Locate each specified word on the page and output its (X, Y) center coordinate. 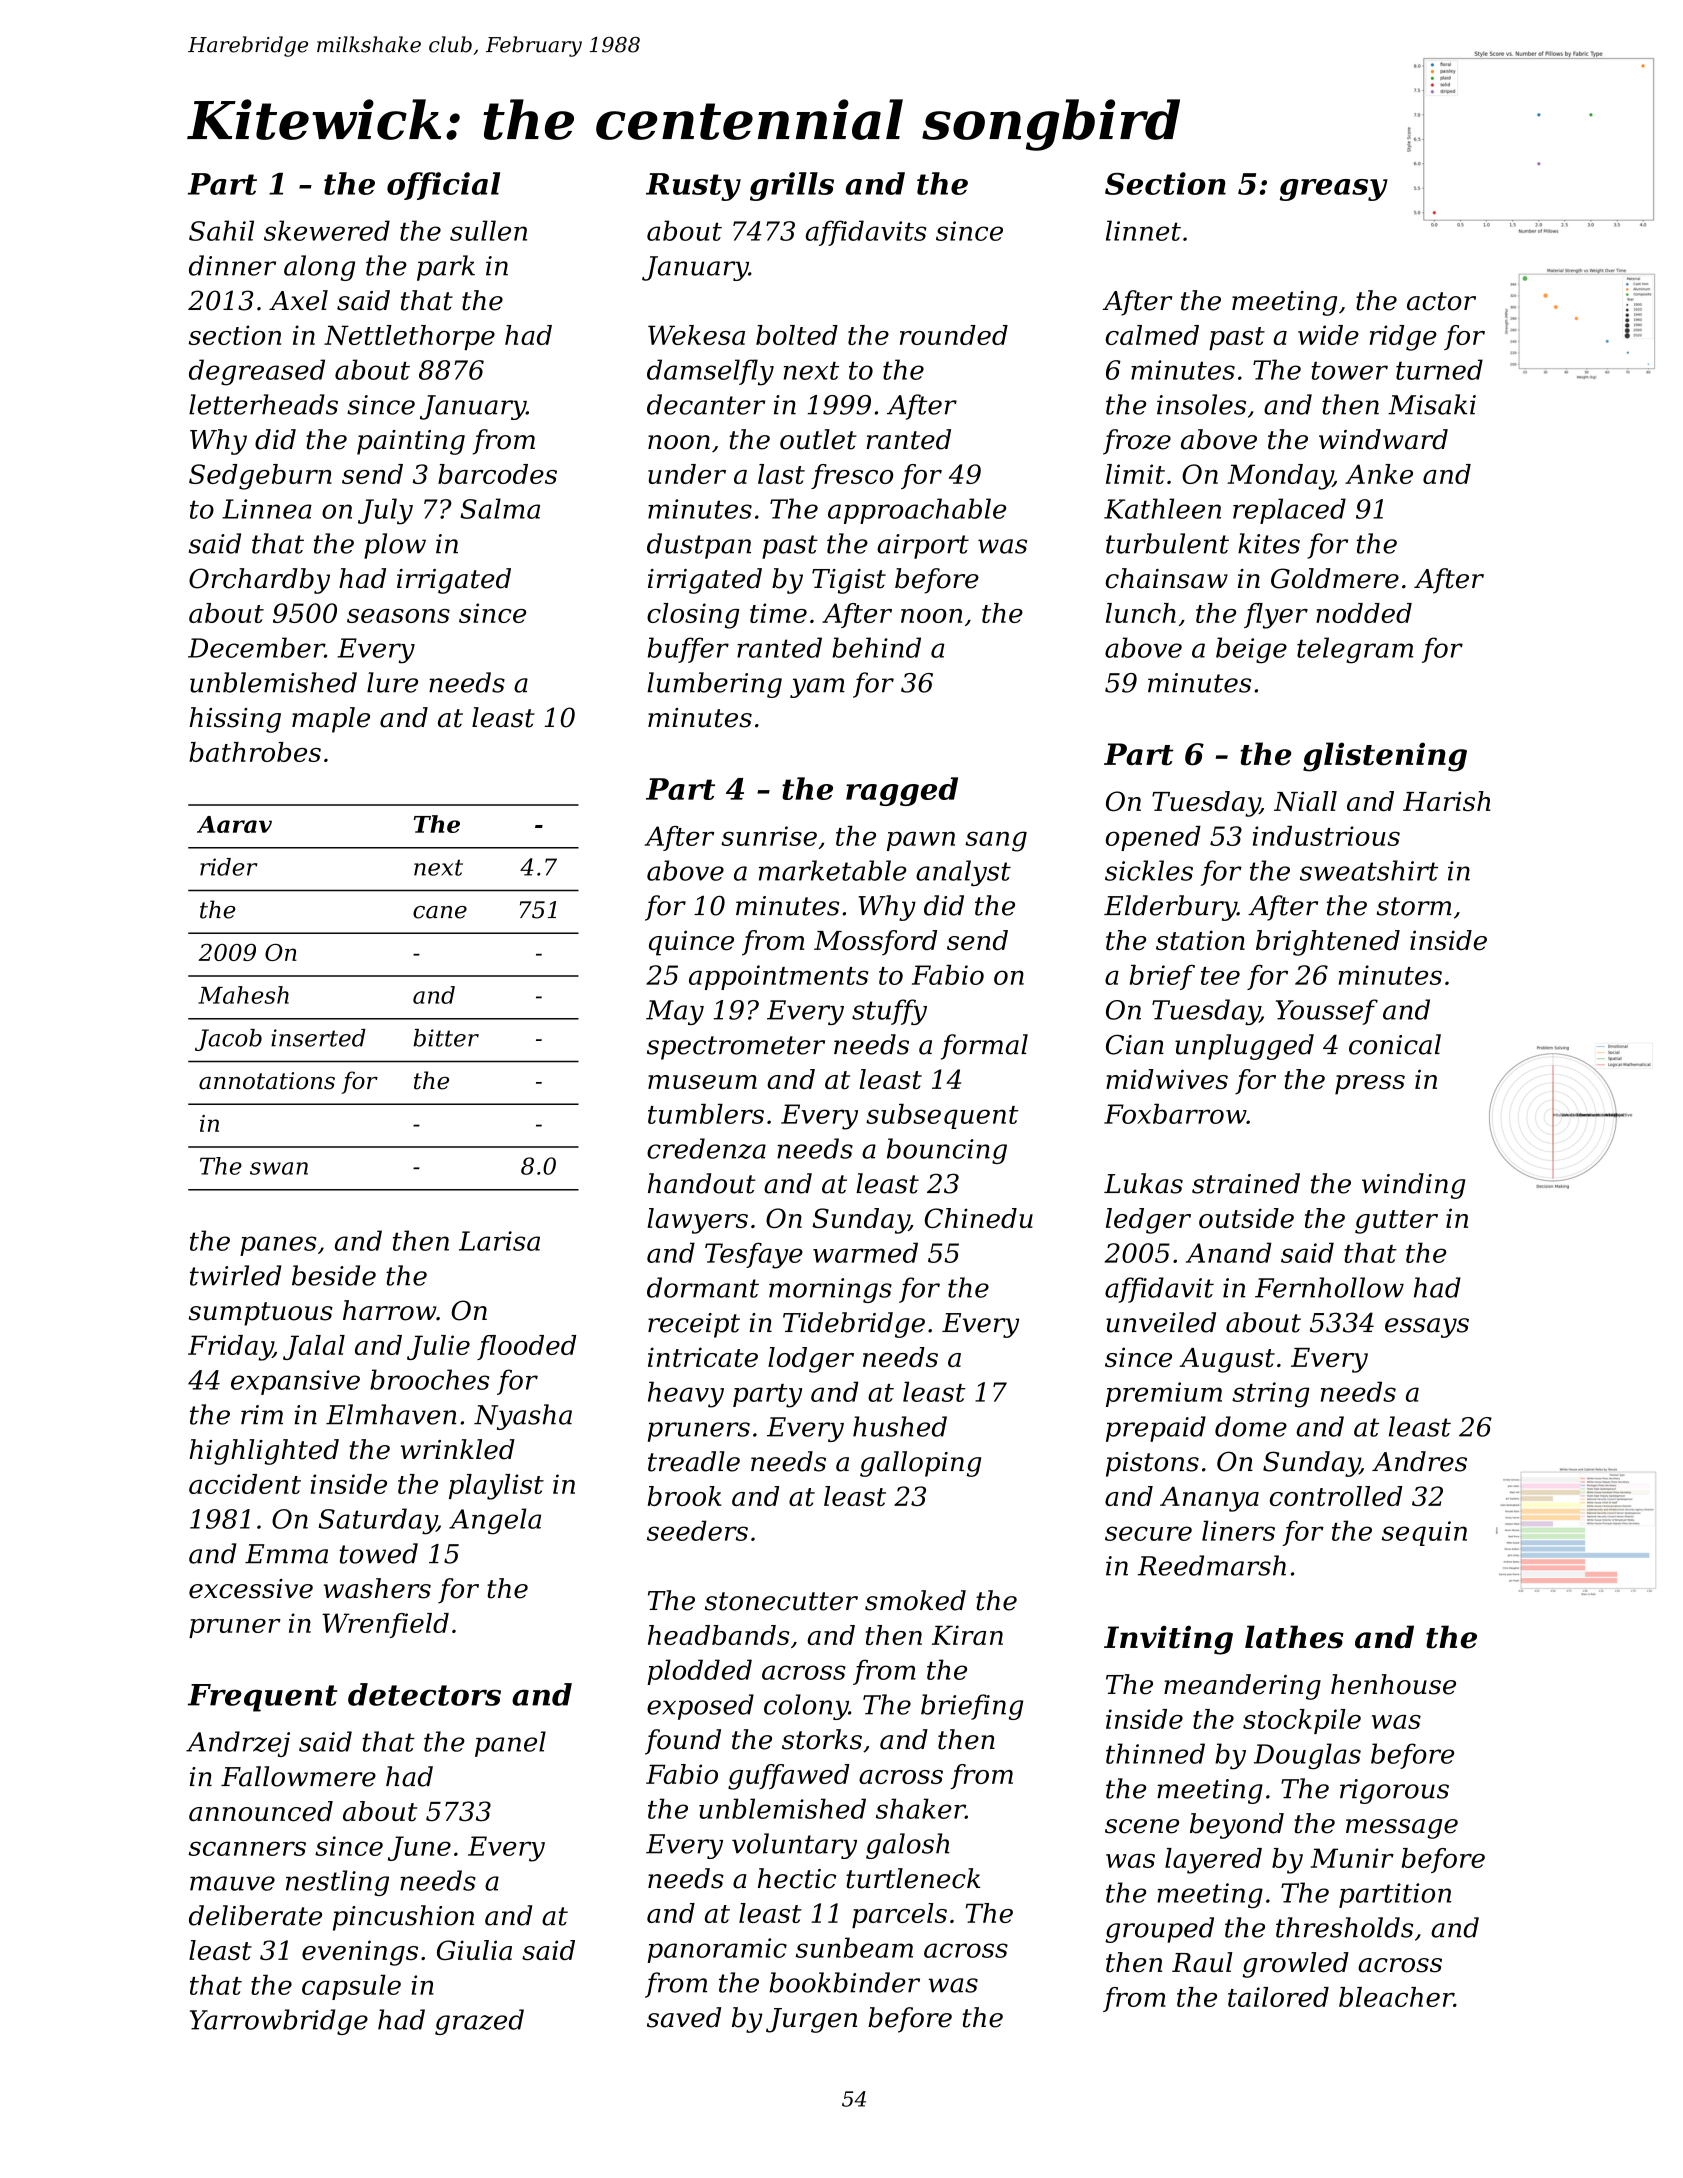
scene (1142, 1826)
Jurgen (811, 2020)
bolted (797, 335)
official (443, 186)
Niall (1305, 801)
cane (440, 912)
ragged (902, 791)
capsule (351, 1987)
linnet (1143, 230)
